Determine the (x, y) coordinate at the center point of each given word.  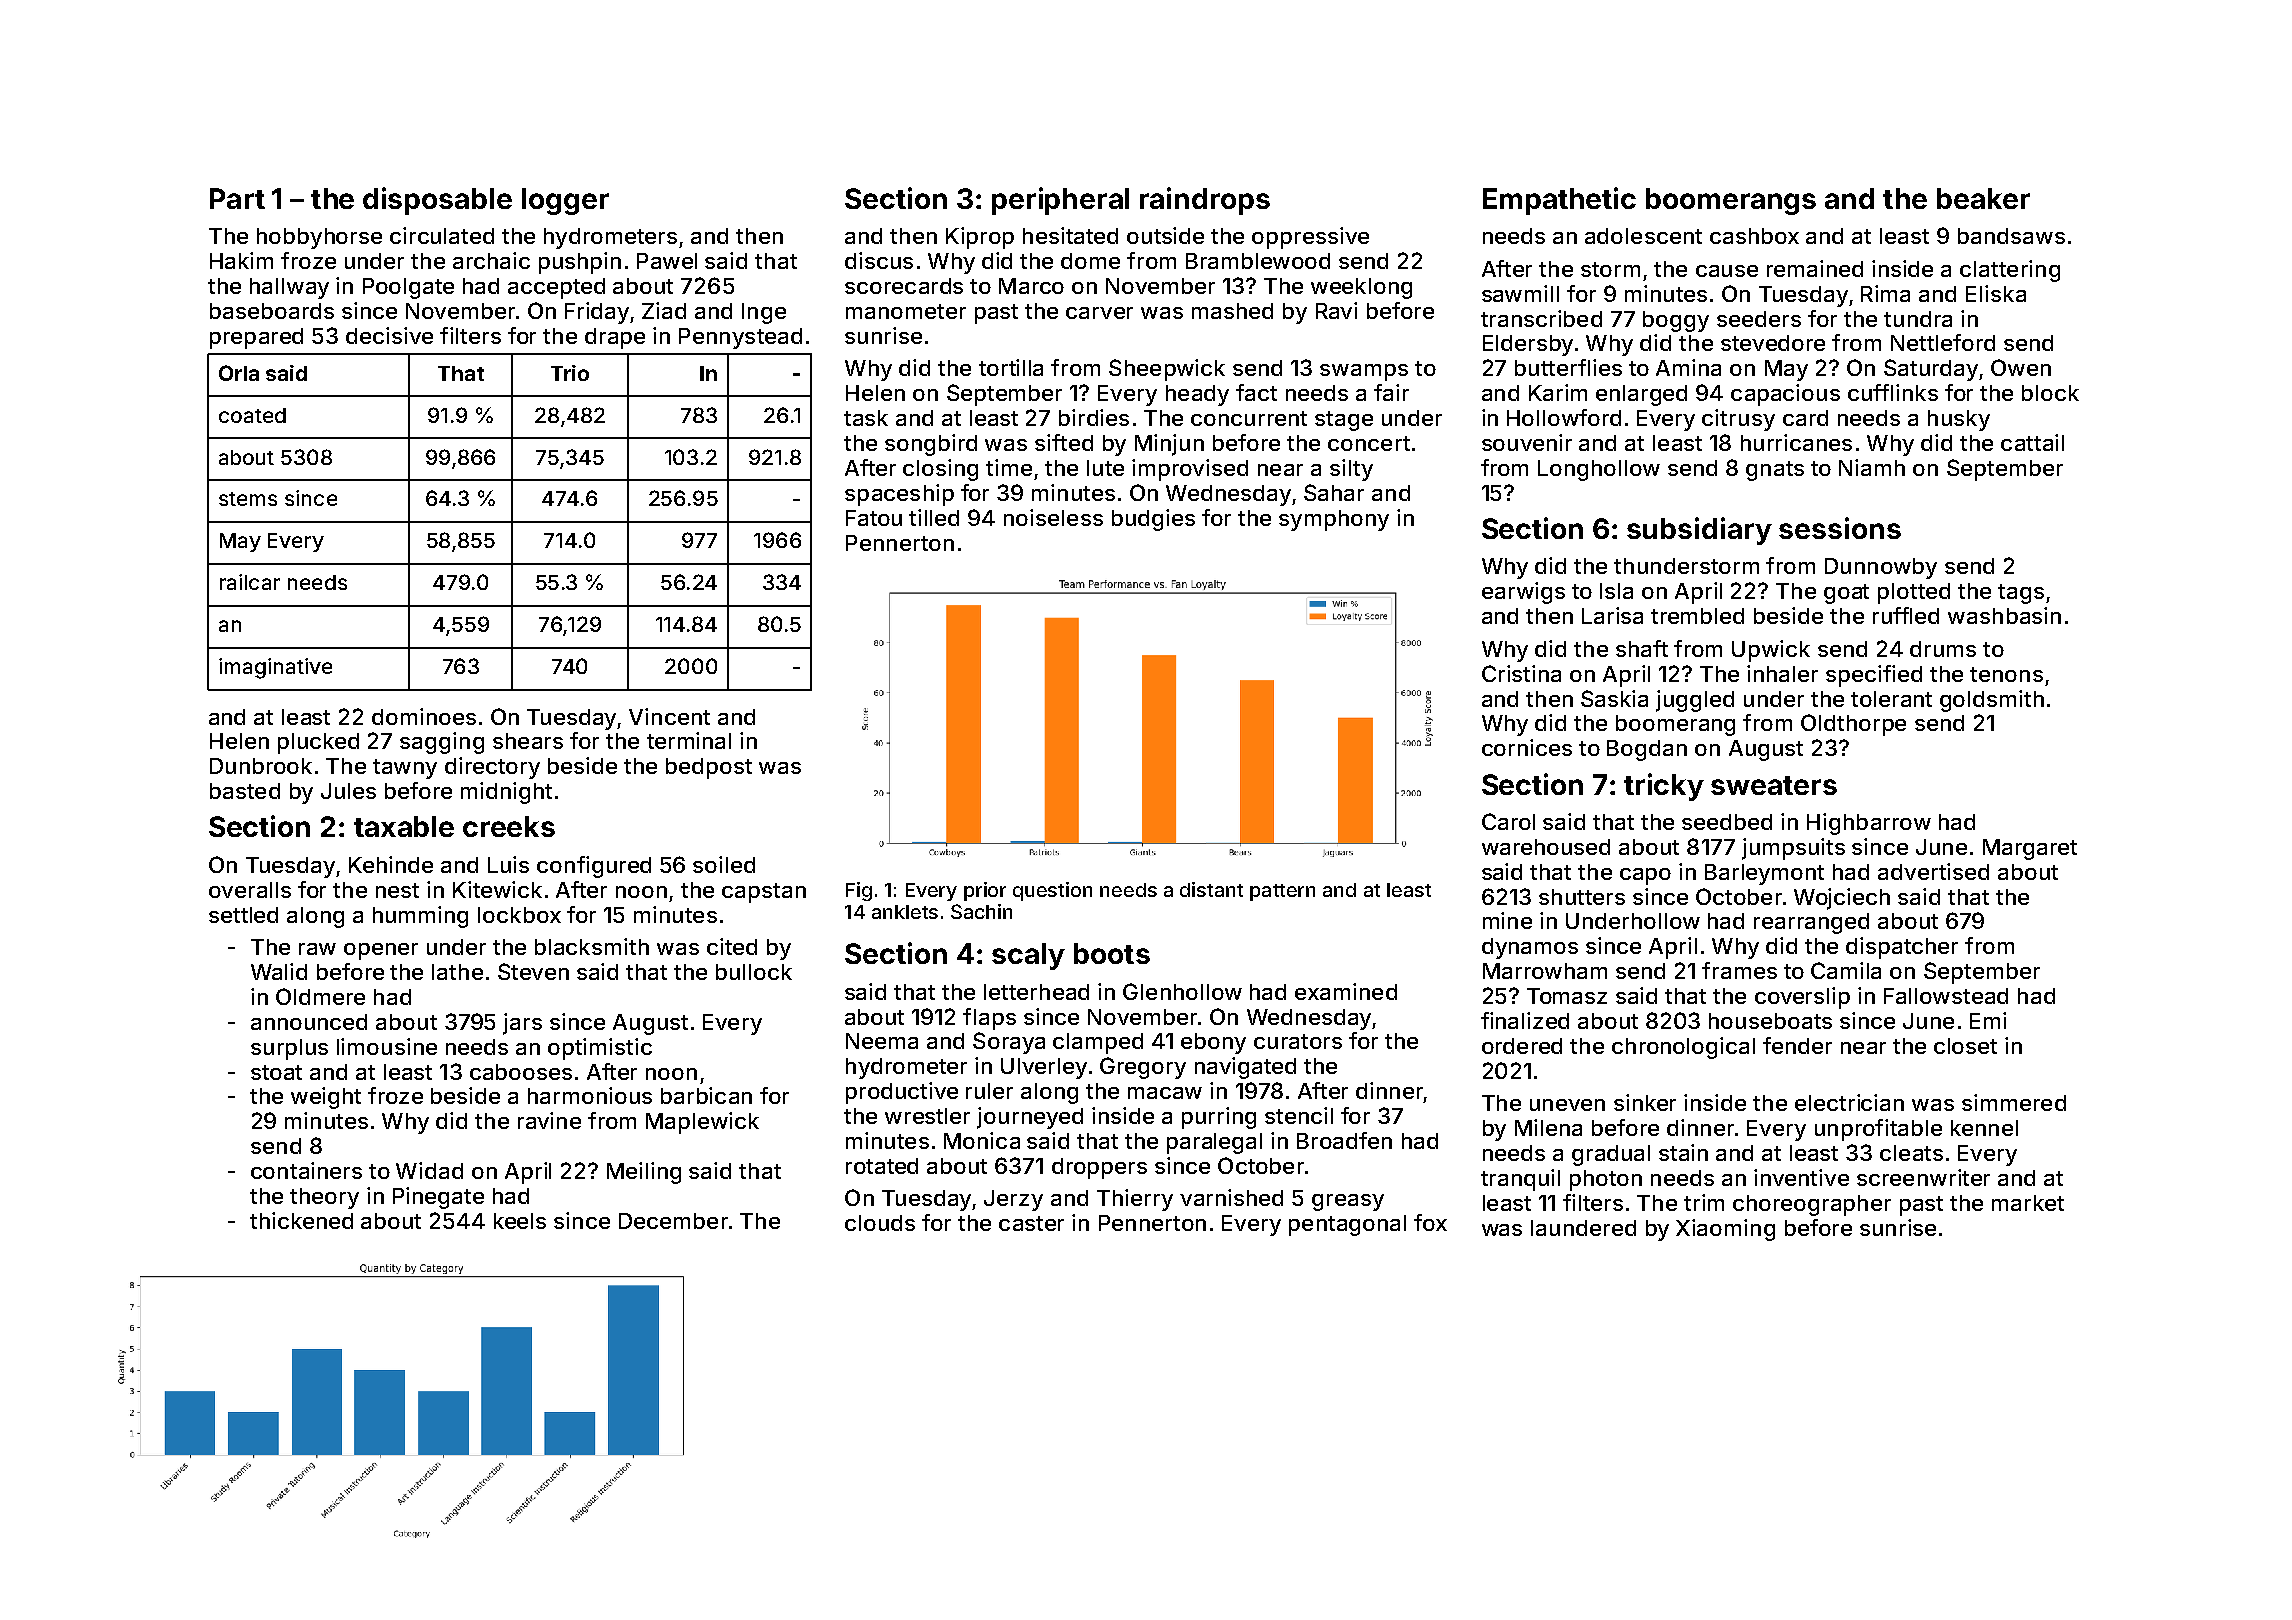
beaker (1983, 198)
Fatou (874, 518)
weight (326, 1098)
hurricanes (1796, 442)
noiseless (1053, 517)
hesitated (1070, 235)
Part (237, 198)
